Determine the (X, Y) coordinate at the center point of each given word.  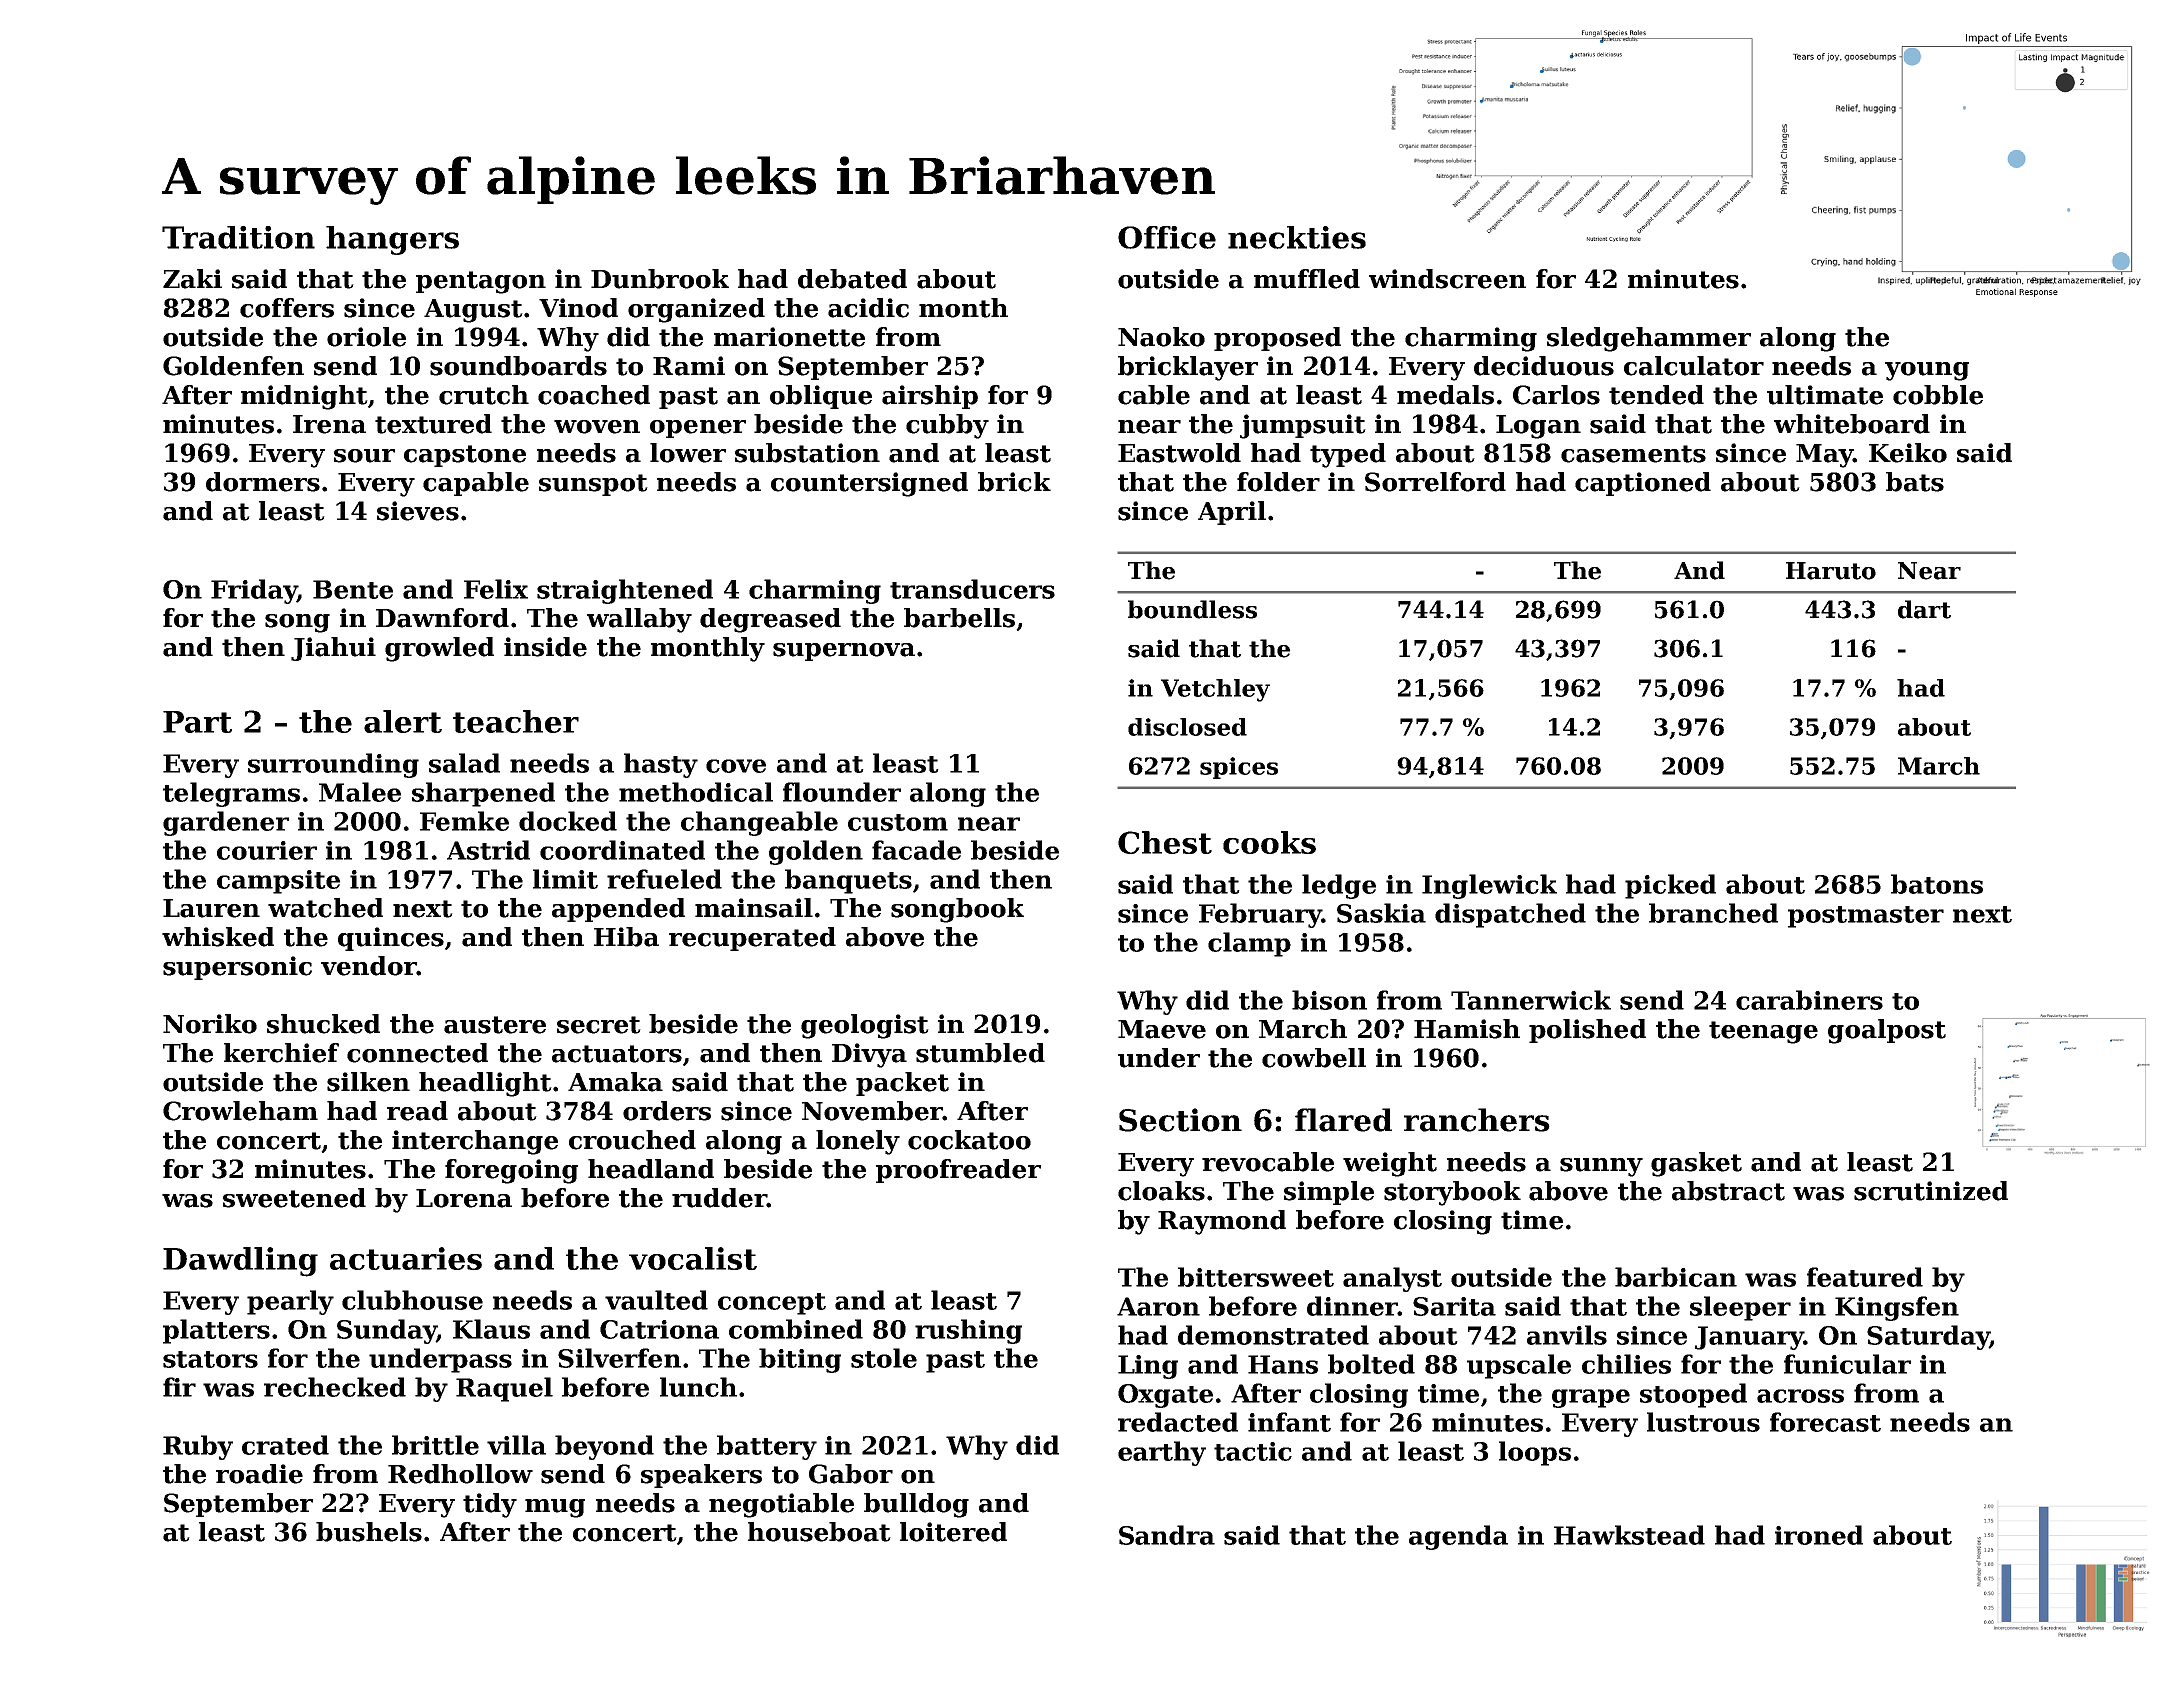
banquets (848, 881)
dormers (263, 482)
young (1927, 371)
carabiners (1809, 1000)
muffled (1307, 279)
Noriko (210, 1024)
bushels (369, 1532)
